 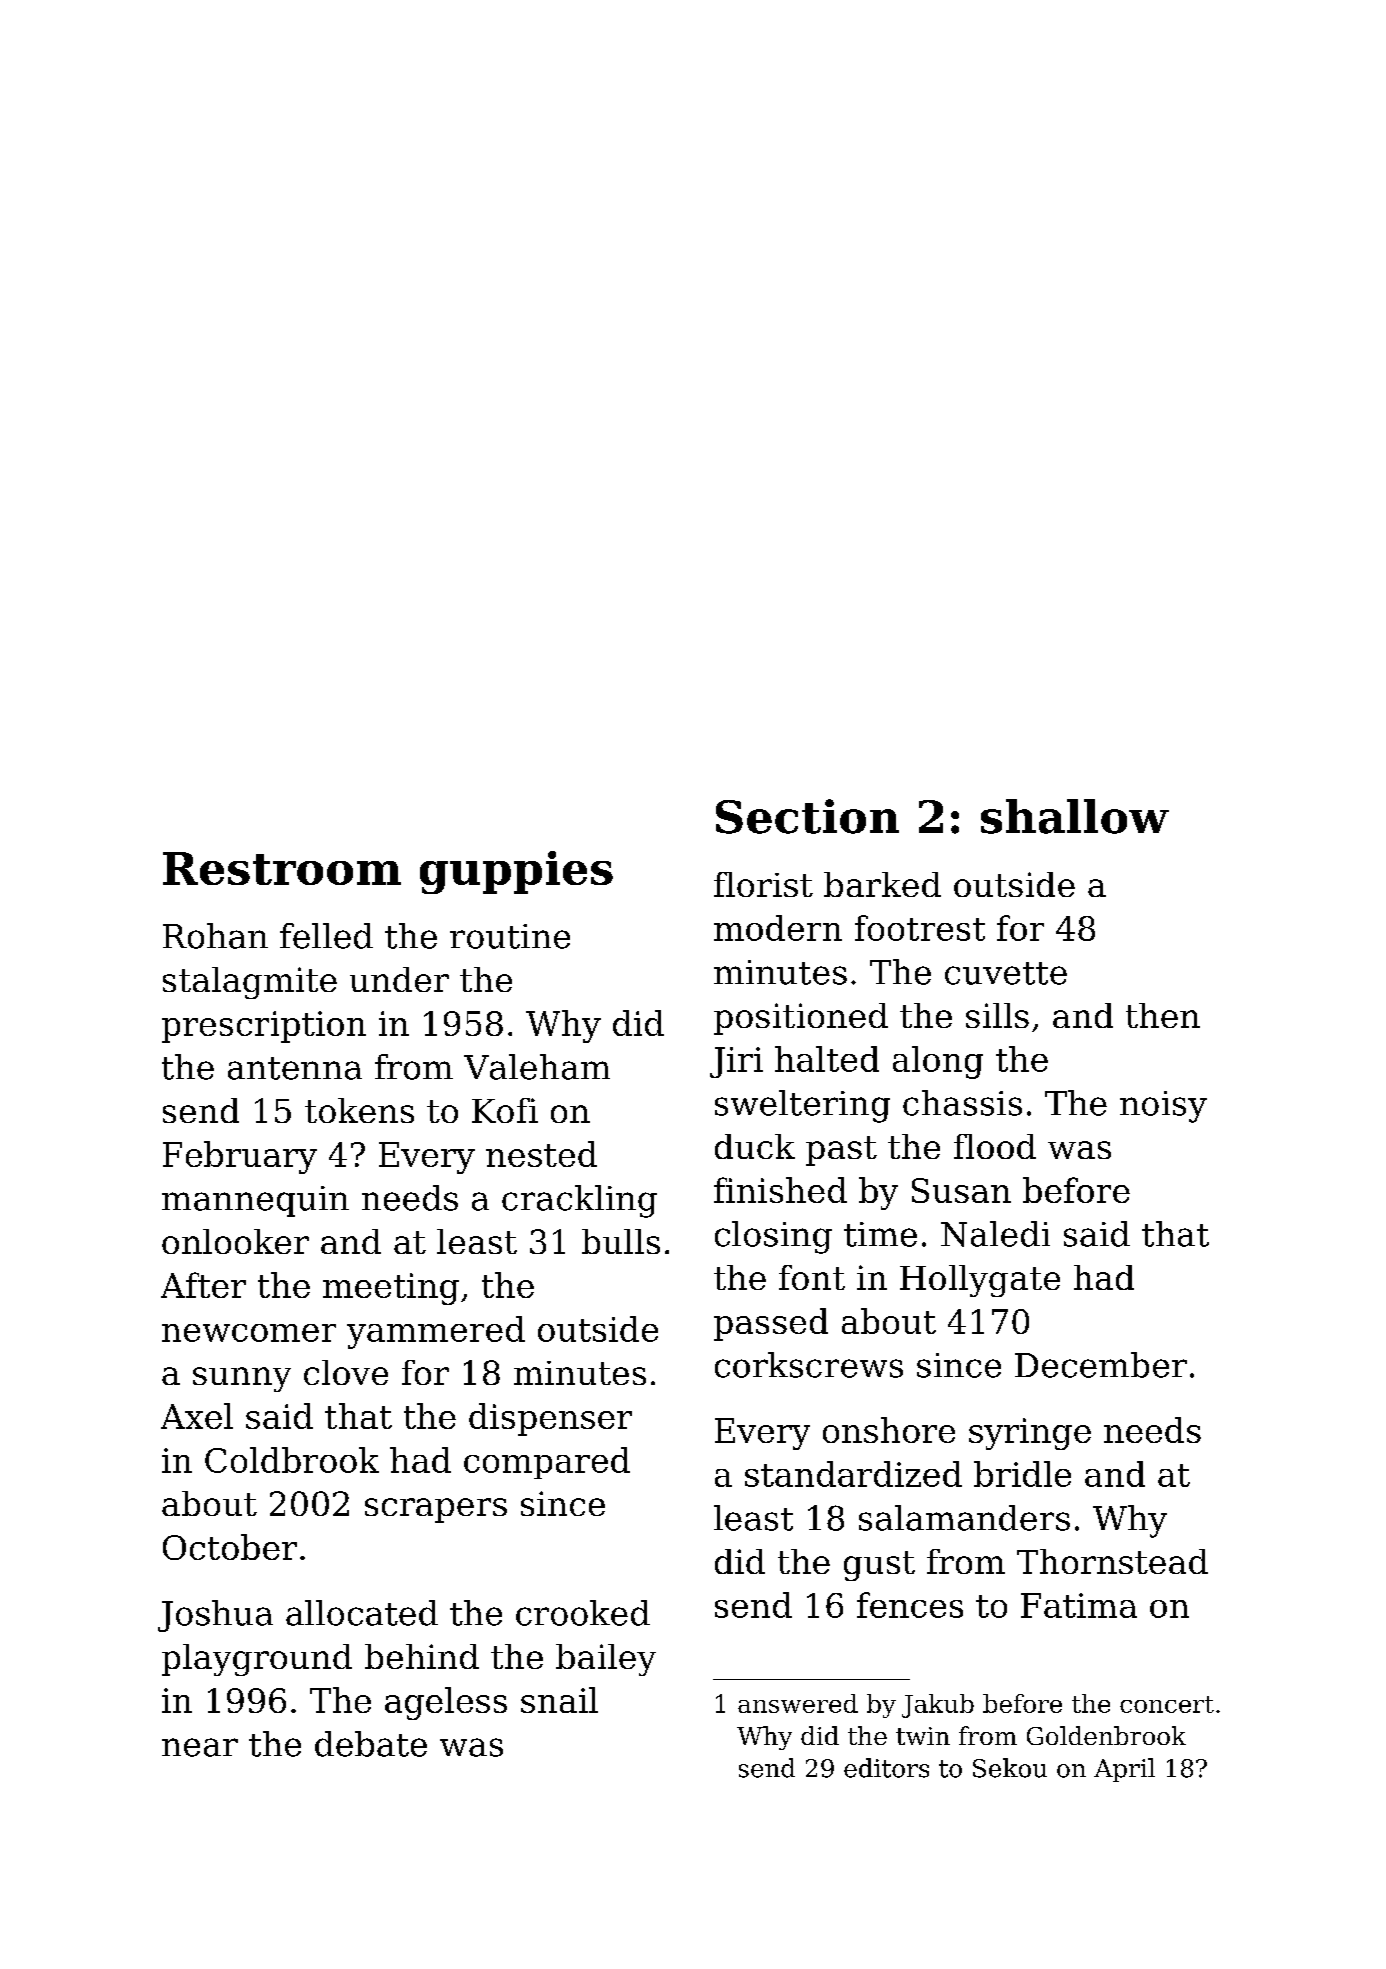 What do you see at coordinates (200, 1747) in the screenshot?
I see `near` at bounding box center [200, 1747].
